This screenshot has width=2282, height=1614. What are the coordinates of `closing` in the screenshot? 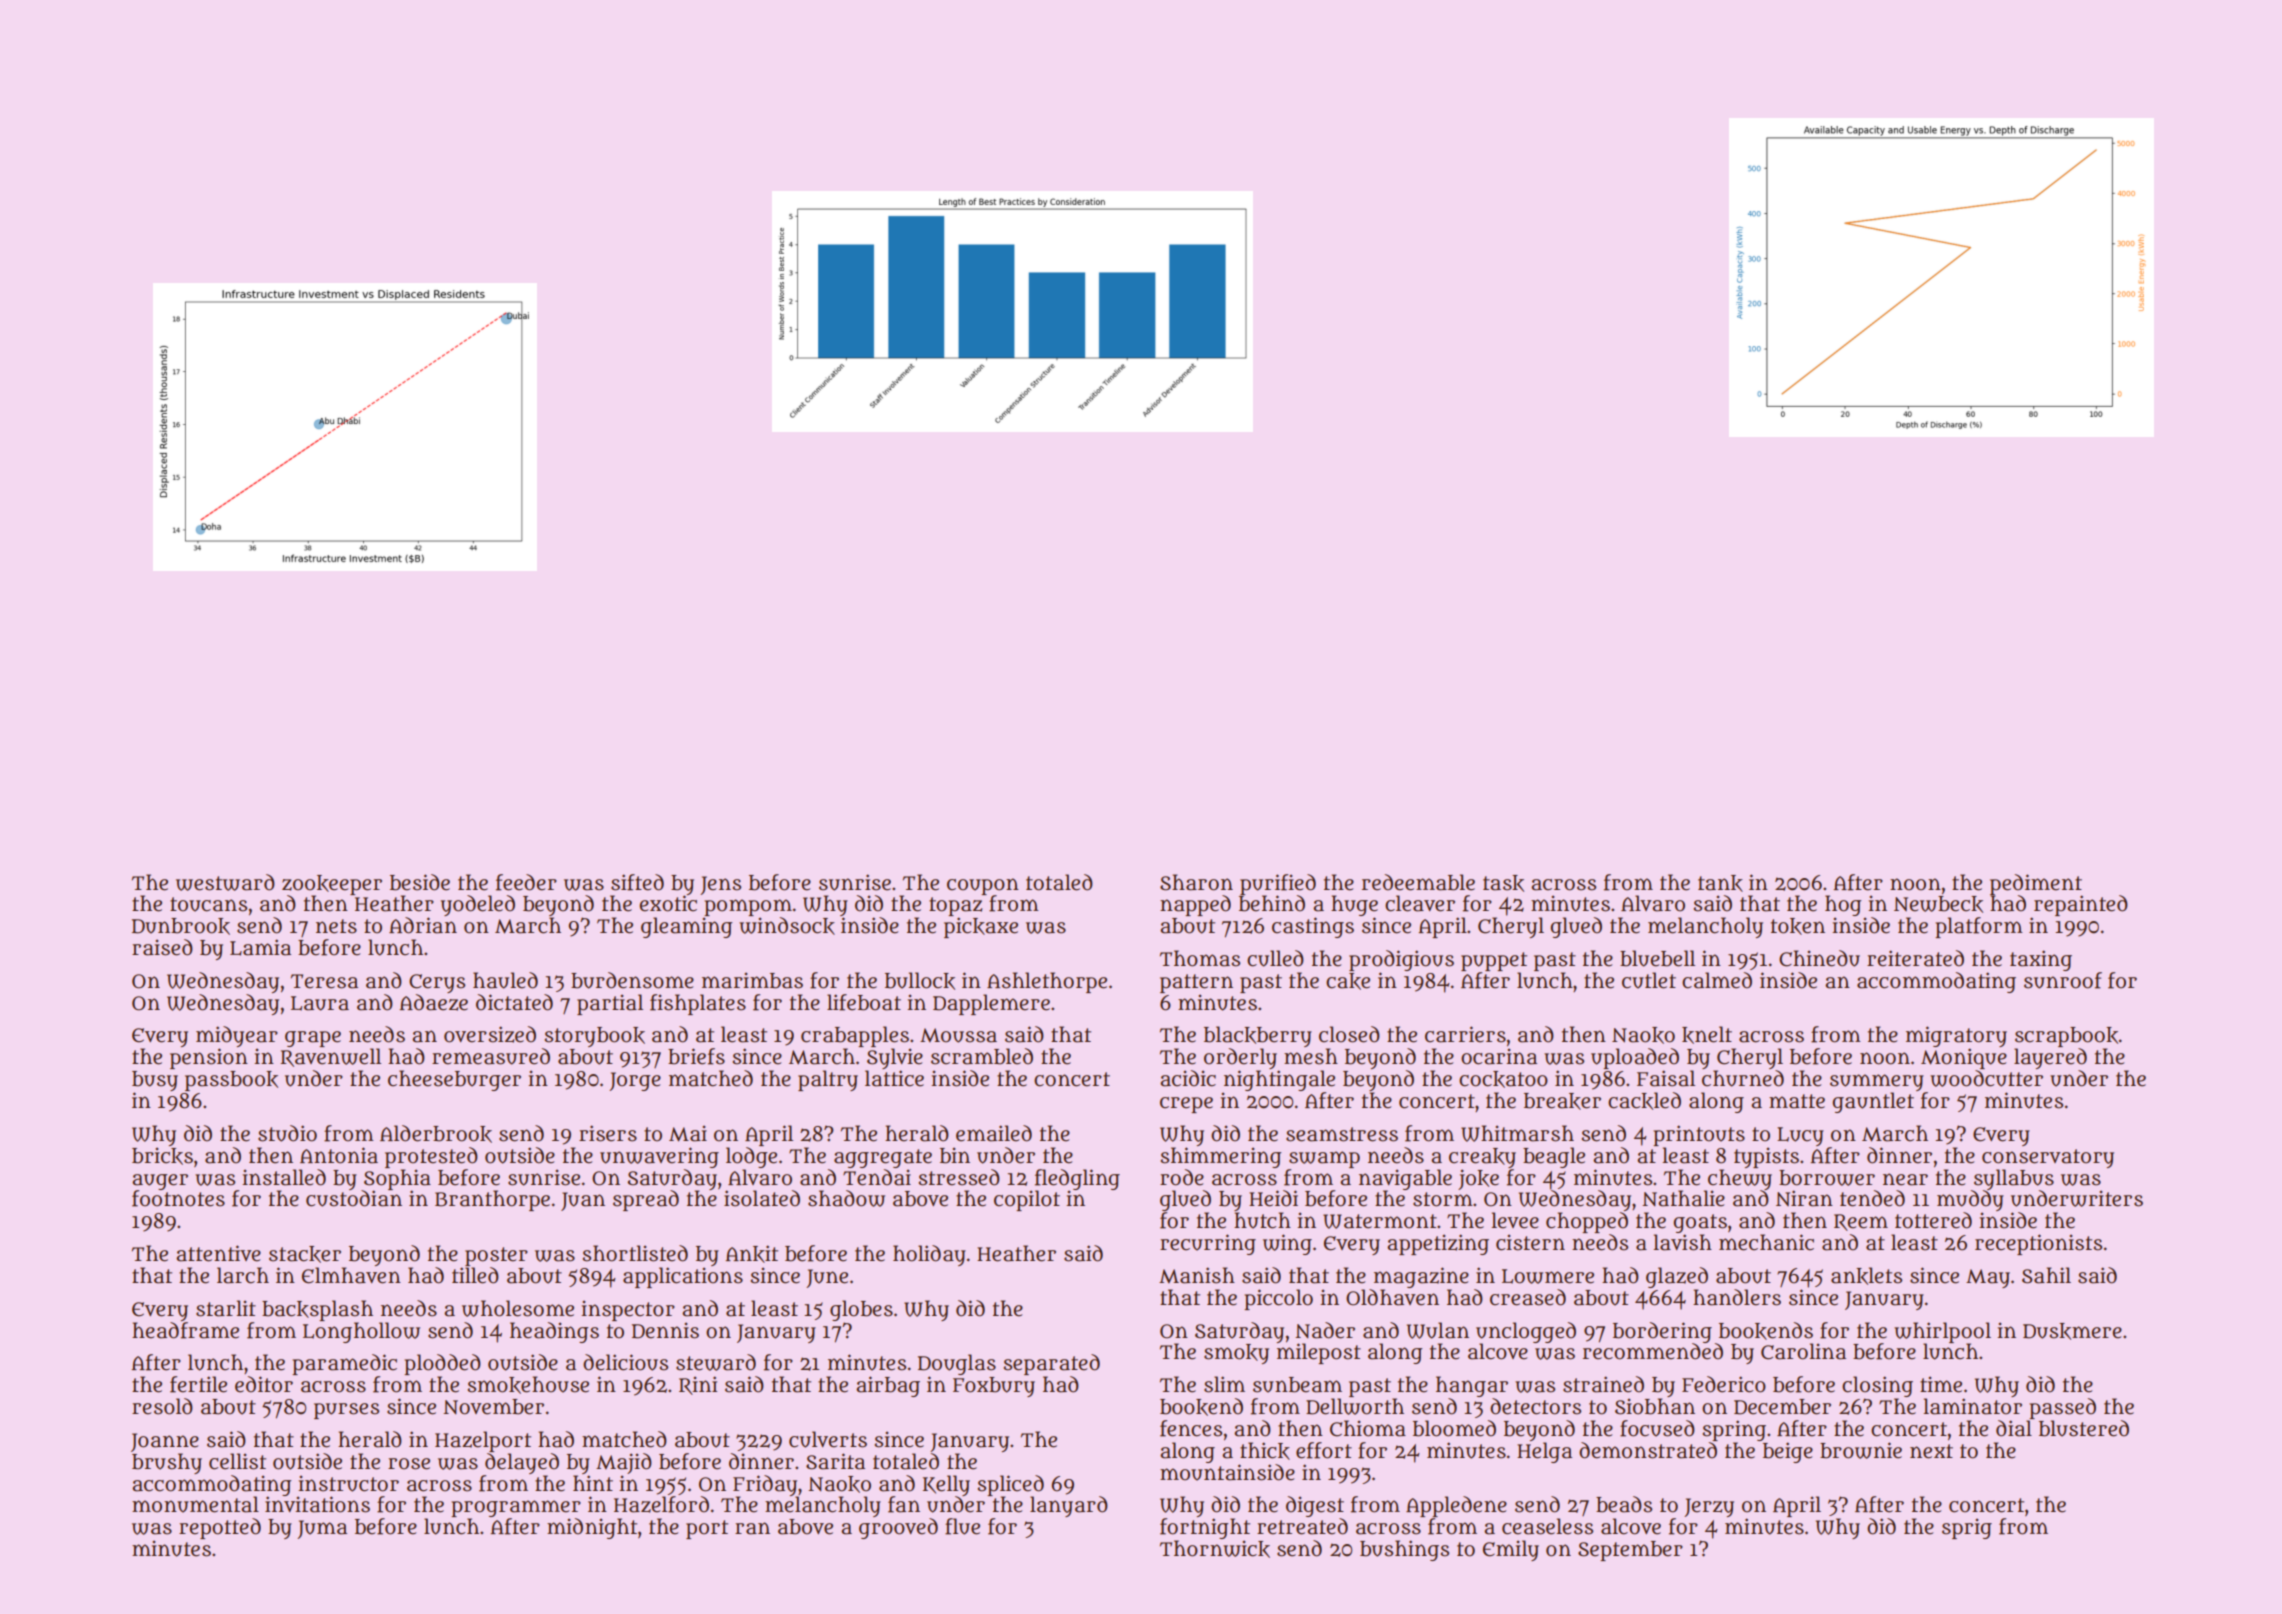 It's located at (1877, 1386).
